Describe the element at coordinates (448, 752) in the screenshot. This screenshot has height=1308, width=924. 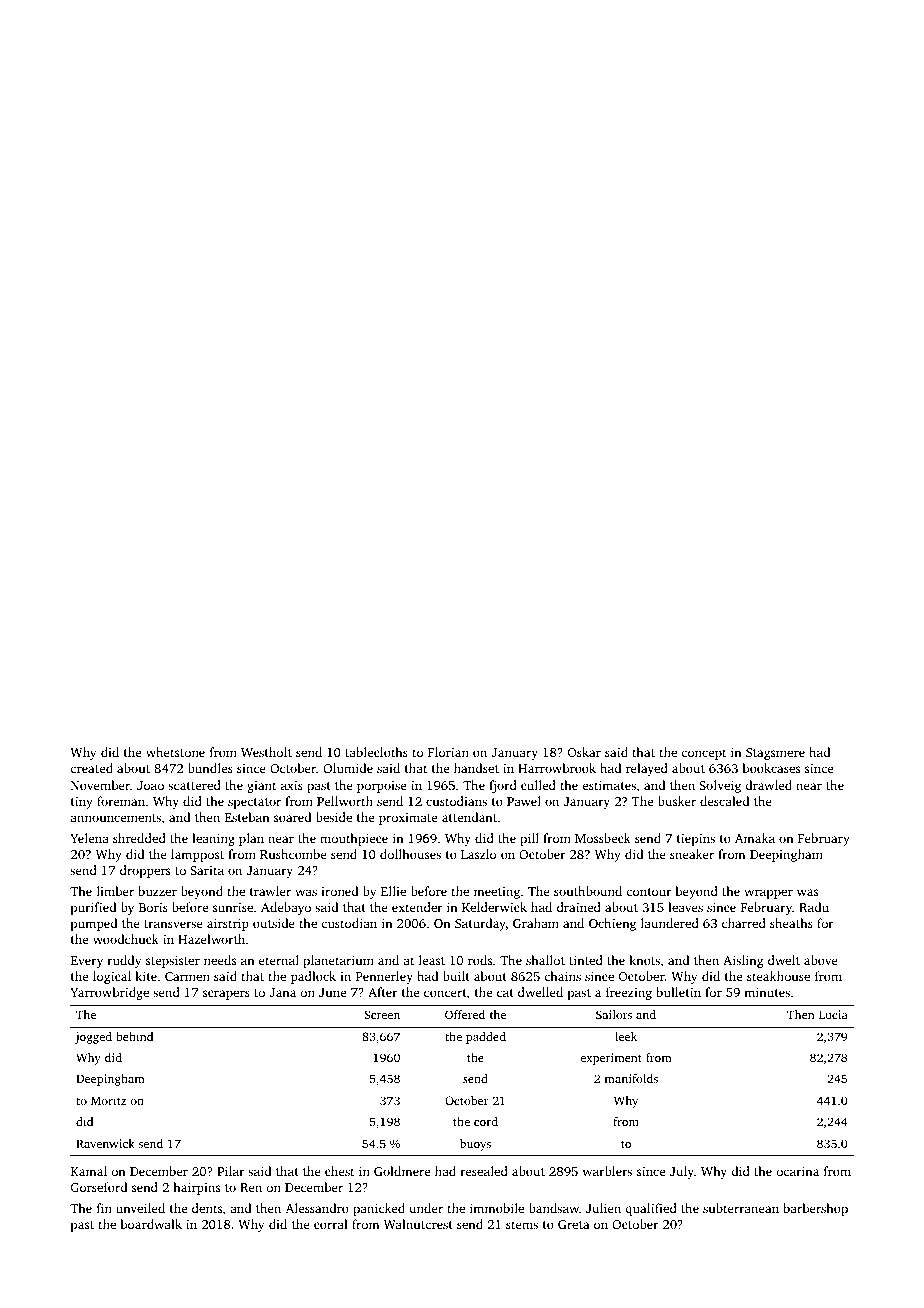
I see `Florian` at that location.
